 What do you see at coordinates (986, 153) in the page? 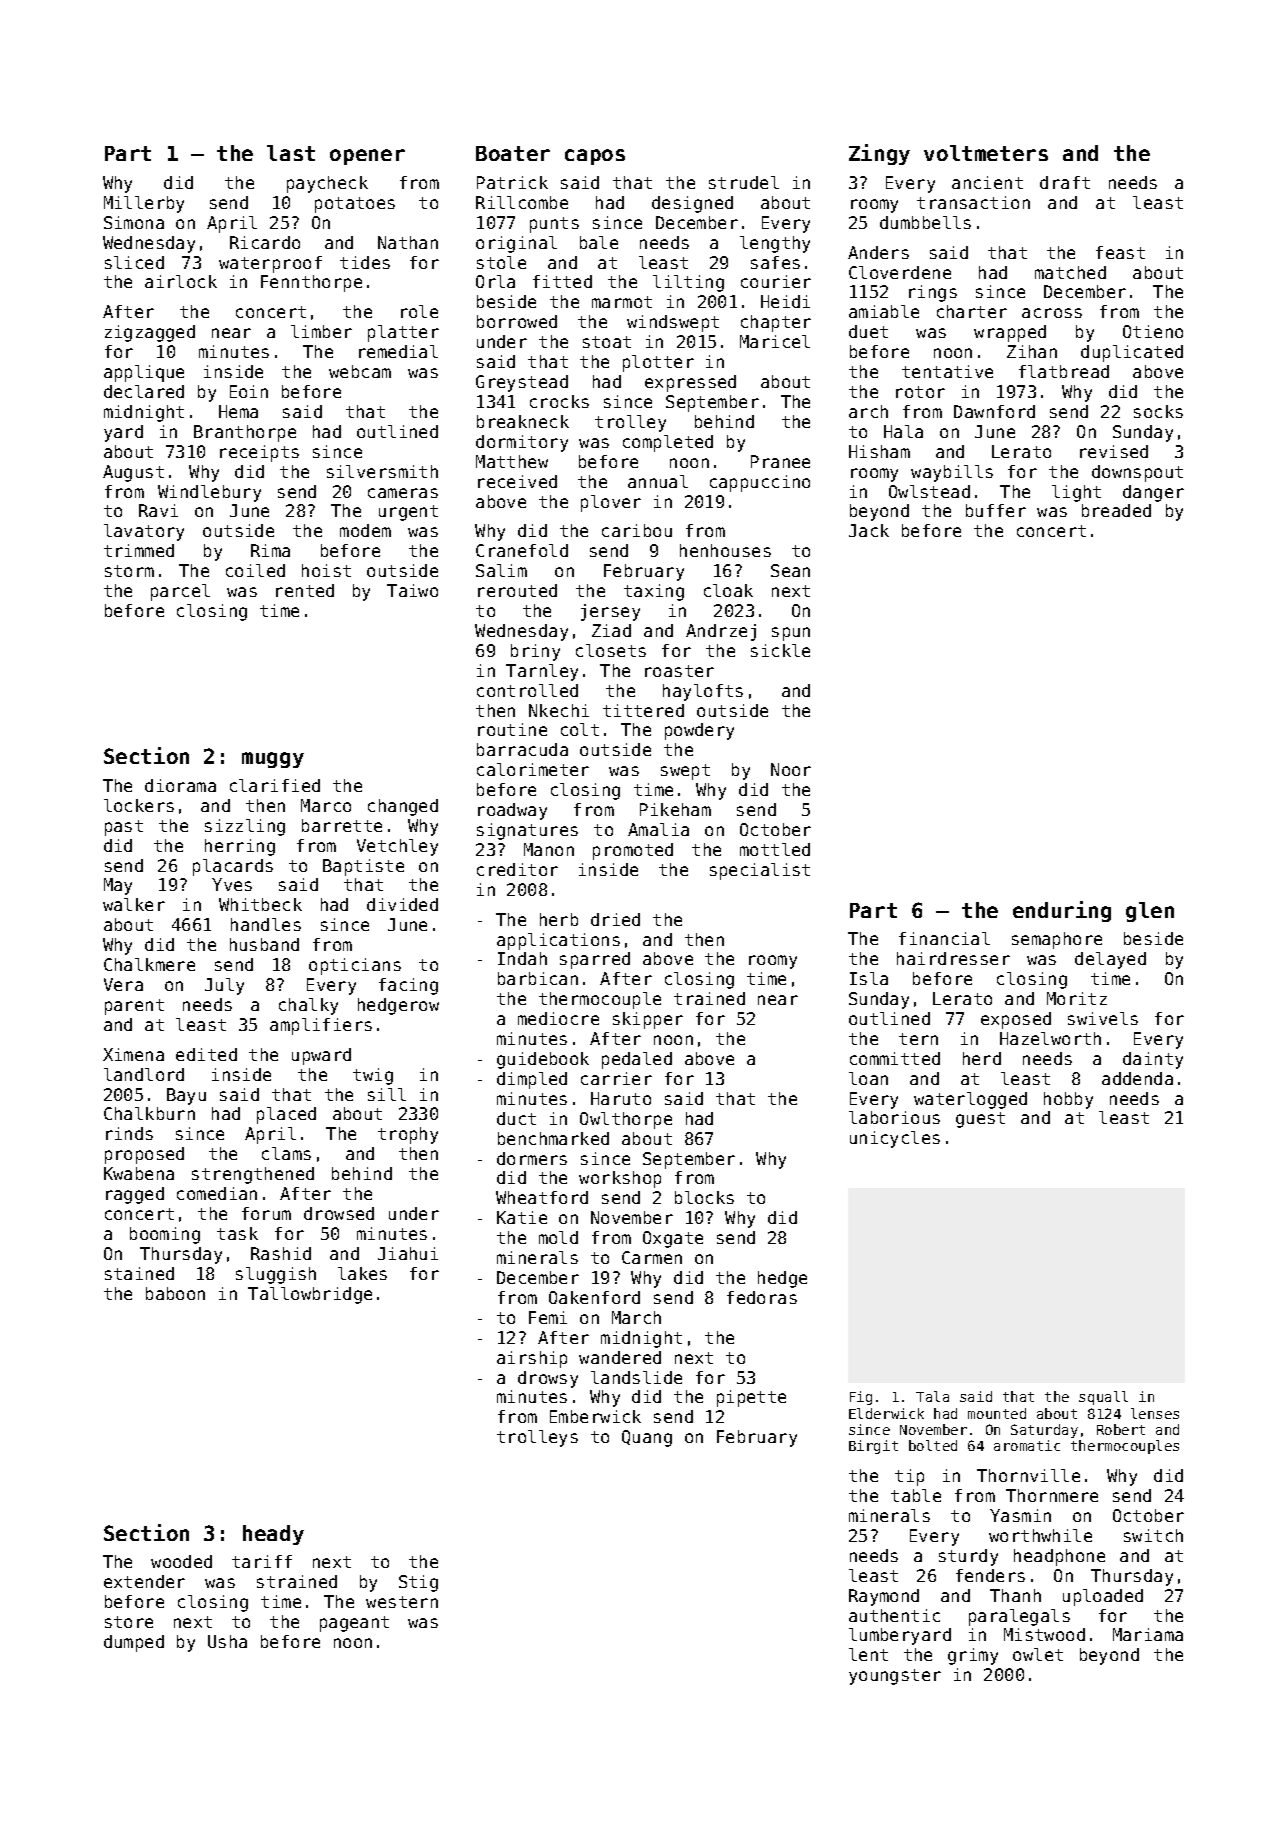
I see `voltmeters` at bounding box center [986, 153].
